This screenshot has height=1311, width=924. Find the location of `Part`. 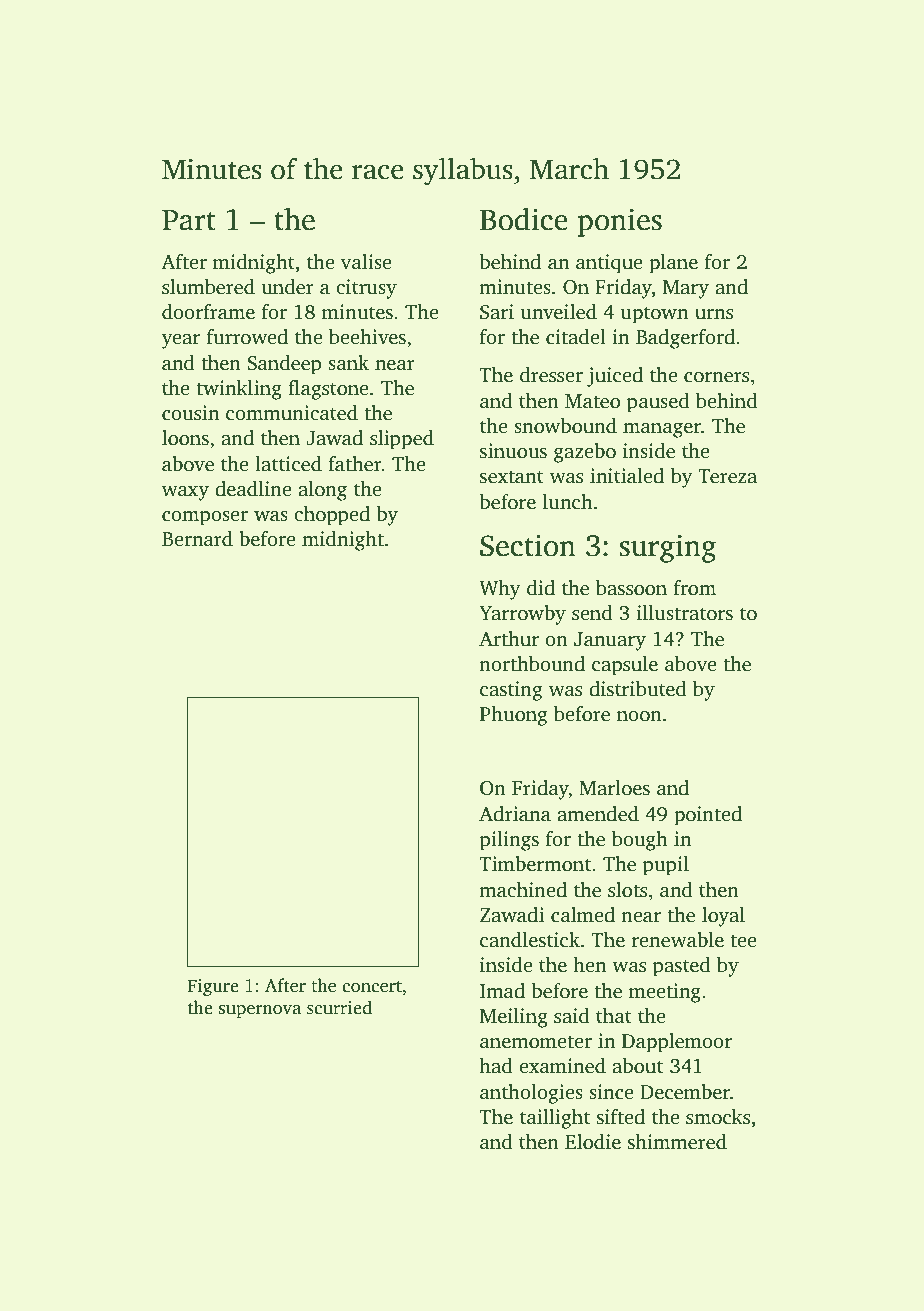

Part is located at coordinates (189, 220).
